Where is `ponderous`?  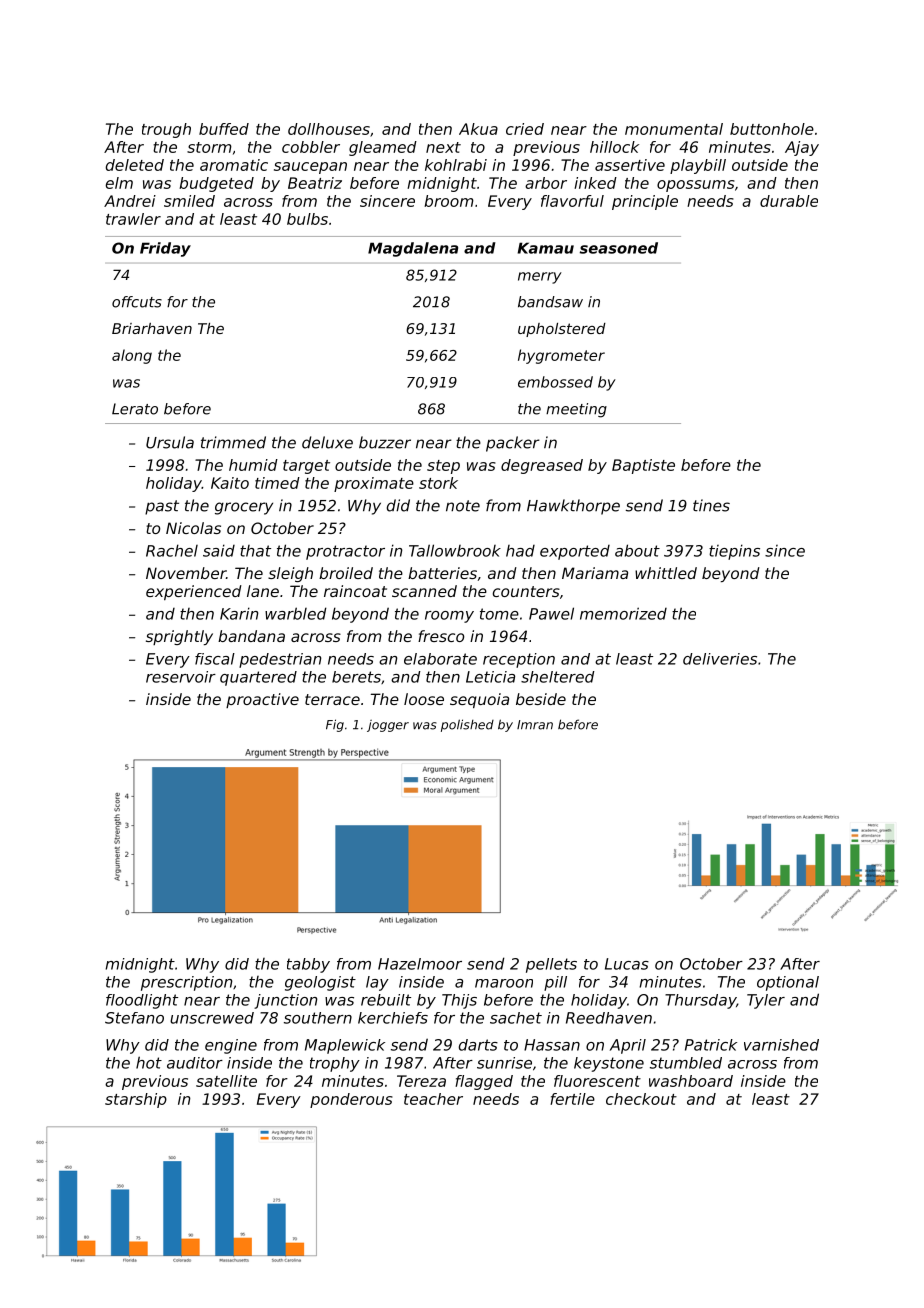 ponderous is located at coordinates (351, 1100).
